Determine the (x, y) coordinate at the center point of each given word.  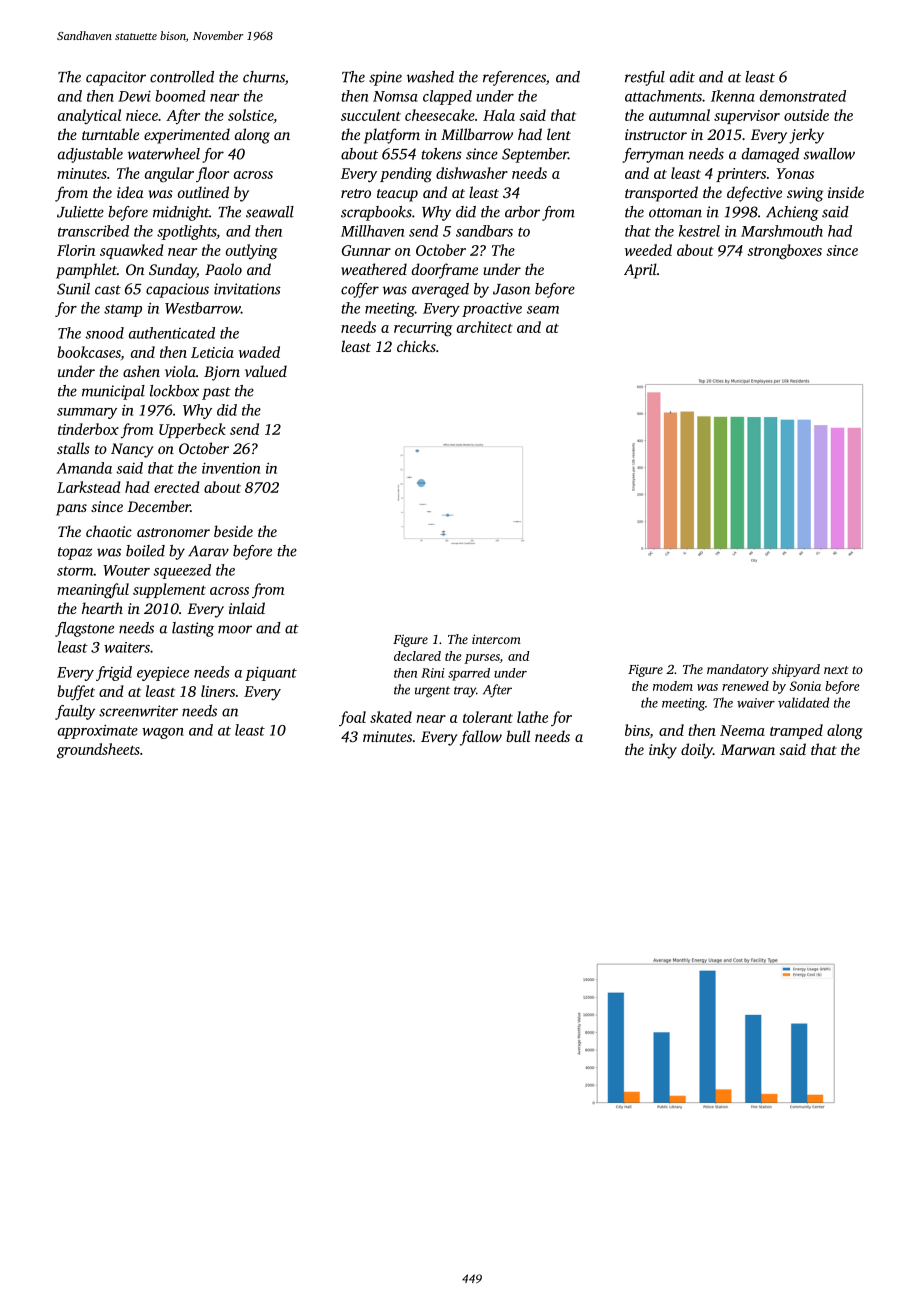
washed (430, 77)
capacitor (116, 78)
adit (682, 77)
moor (235, 629)
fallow (481, 738)
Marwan (748, 749)
